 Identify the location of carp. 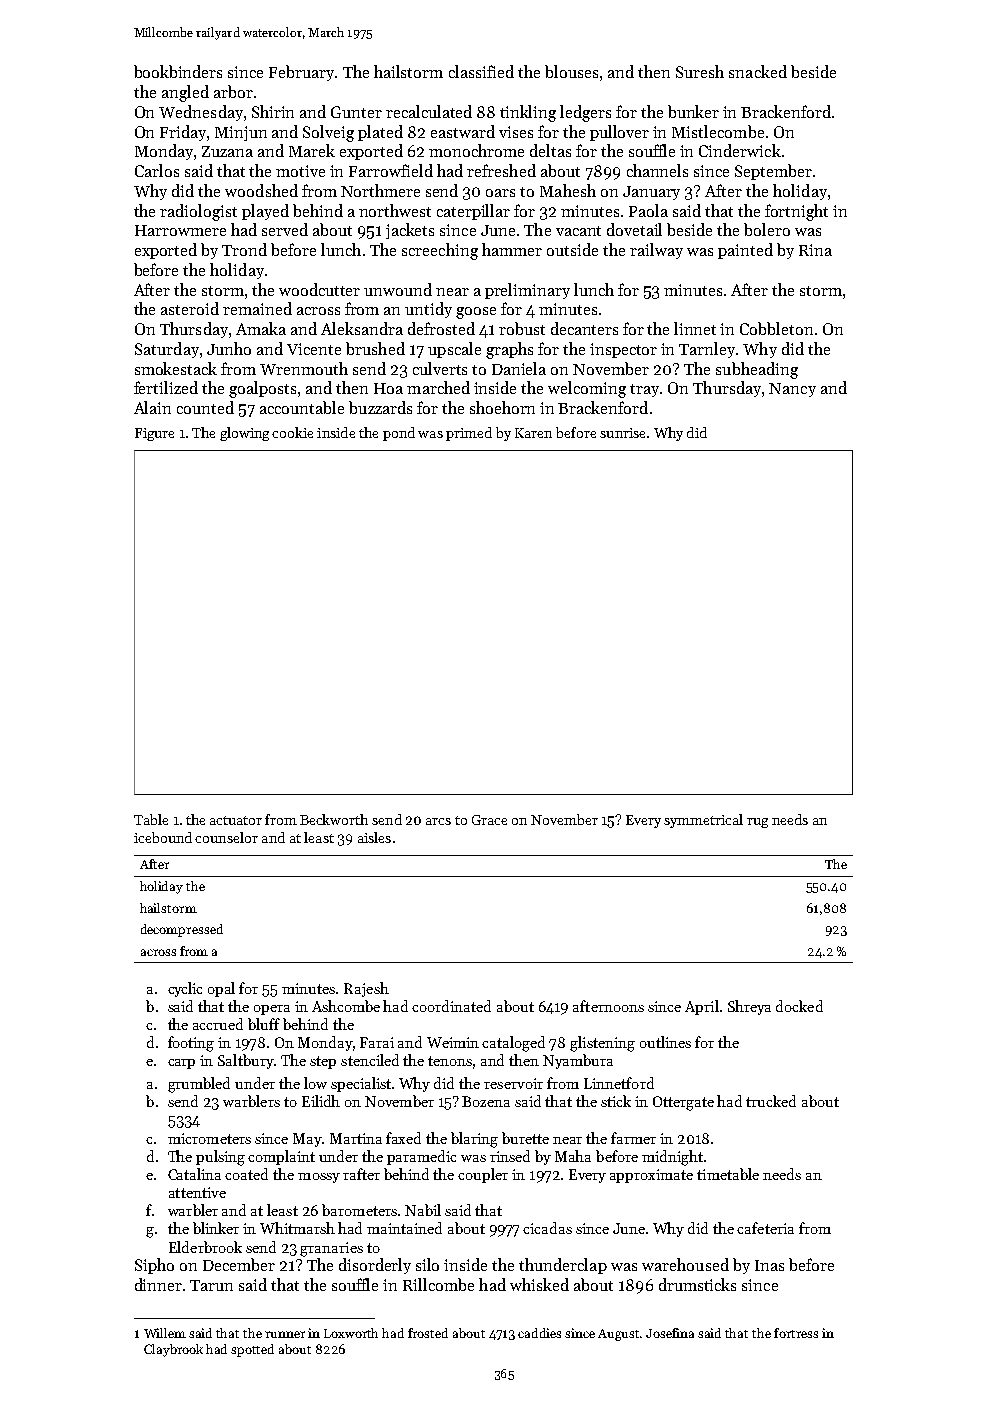
(181, 1064).
